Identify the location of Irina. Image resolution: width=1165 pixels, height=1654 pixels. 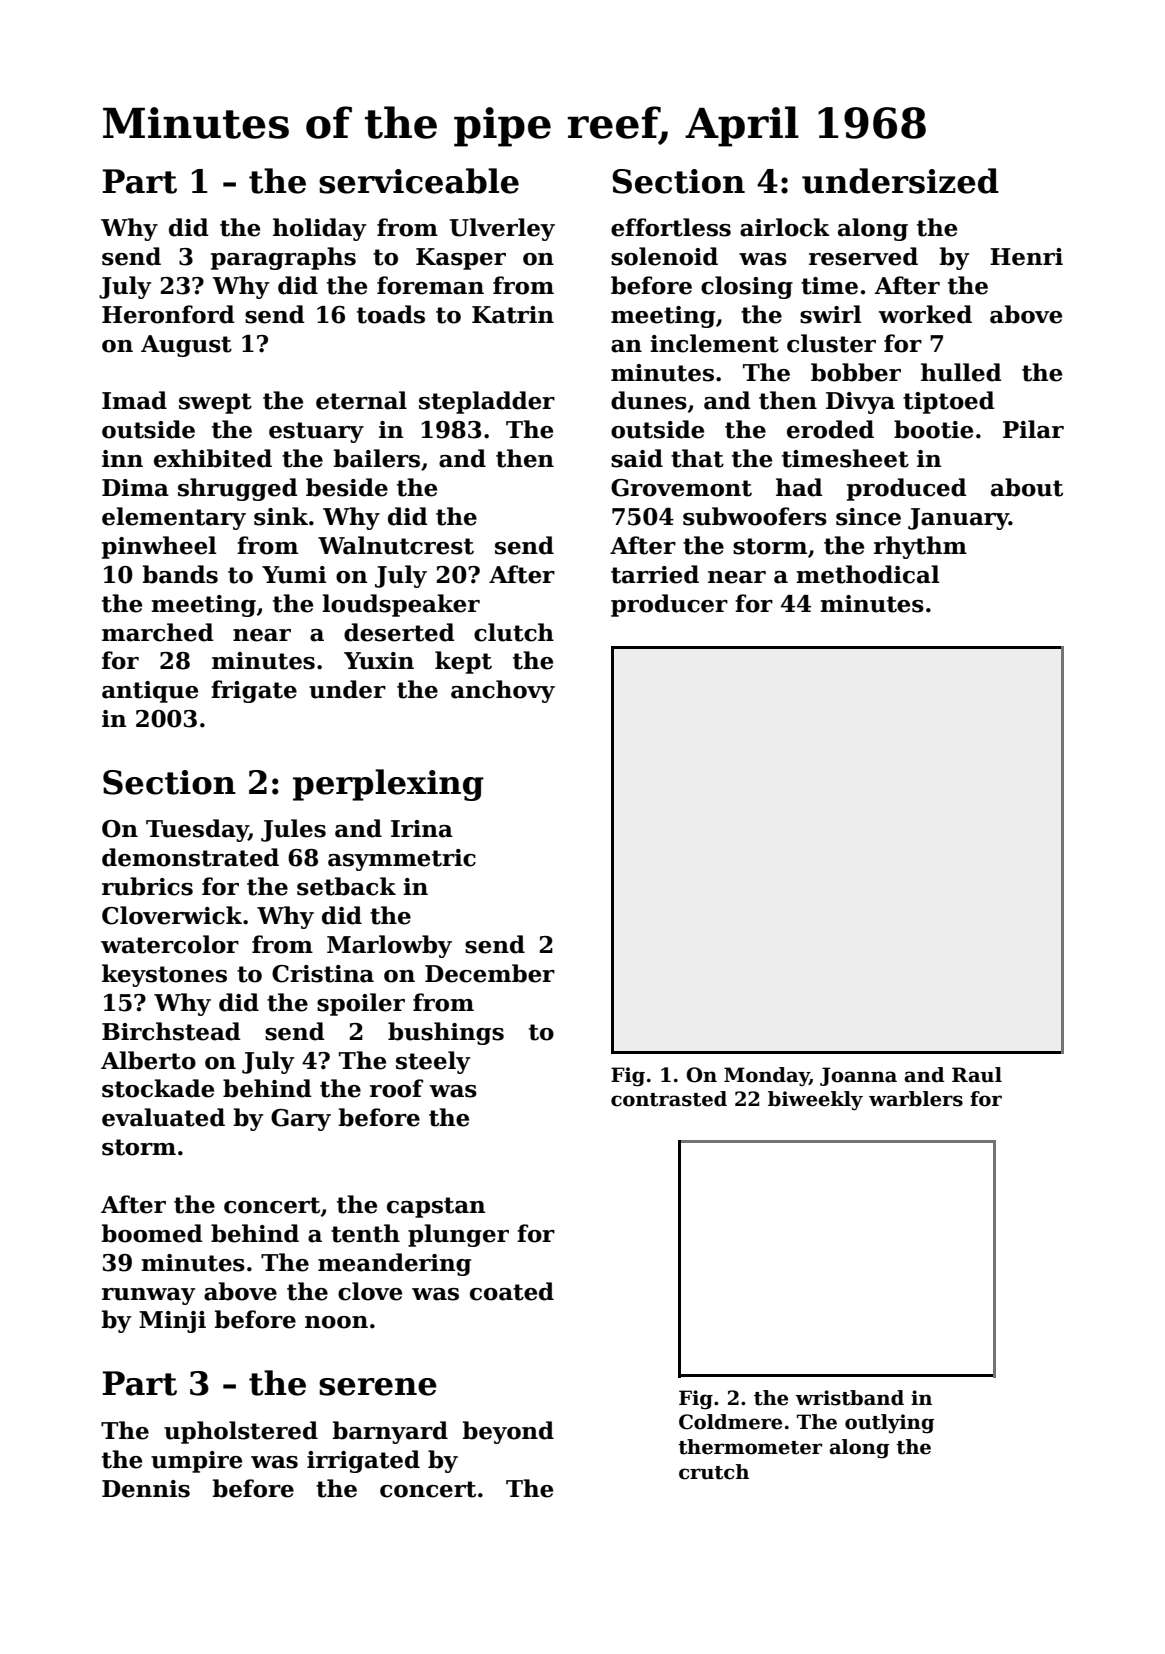
(422, 829).
